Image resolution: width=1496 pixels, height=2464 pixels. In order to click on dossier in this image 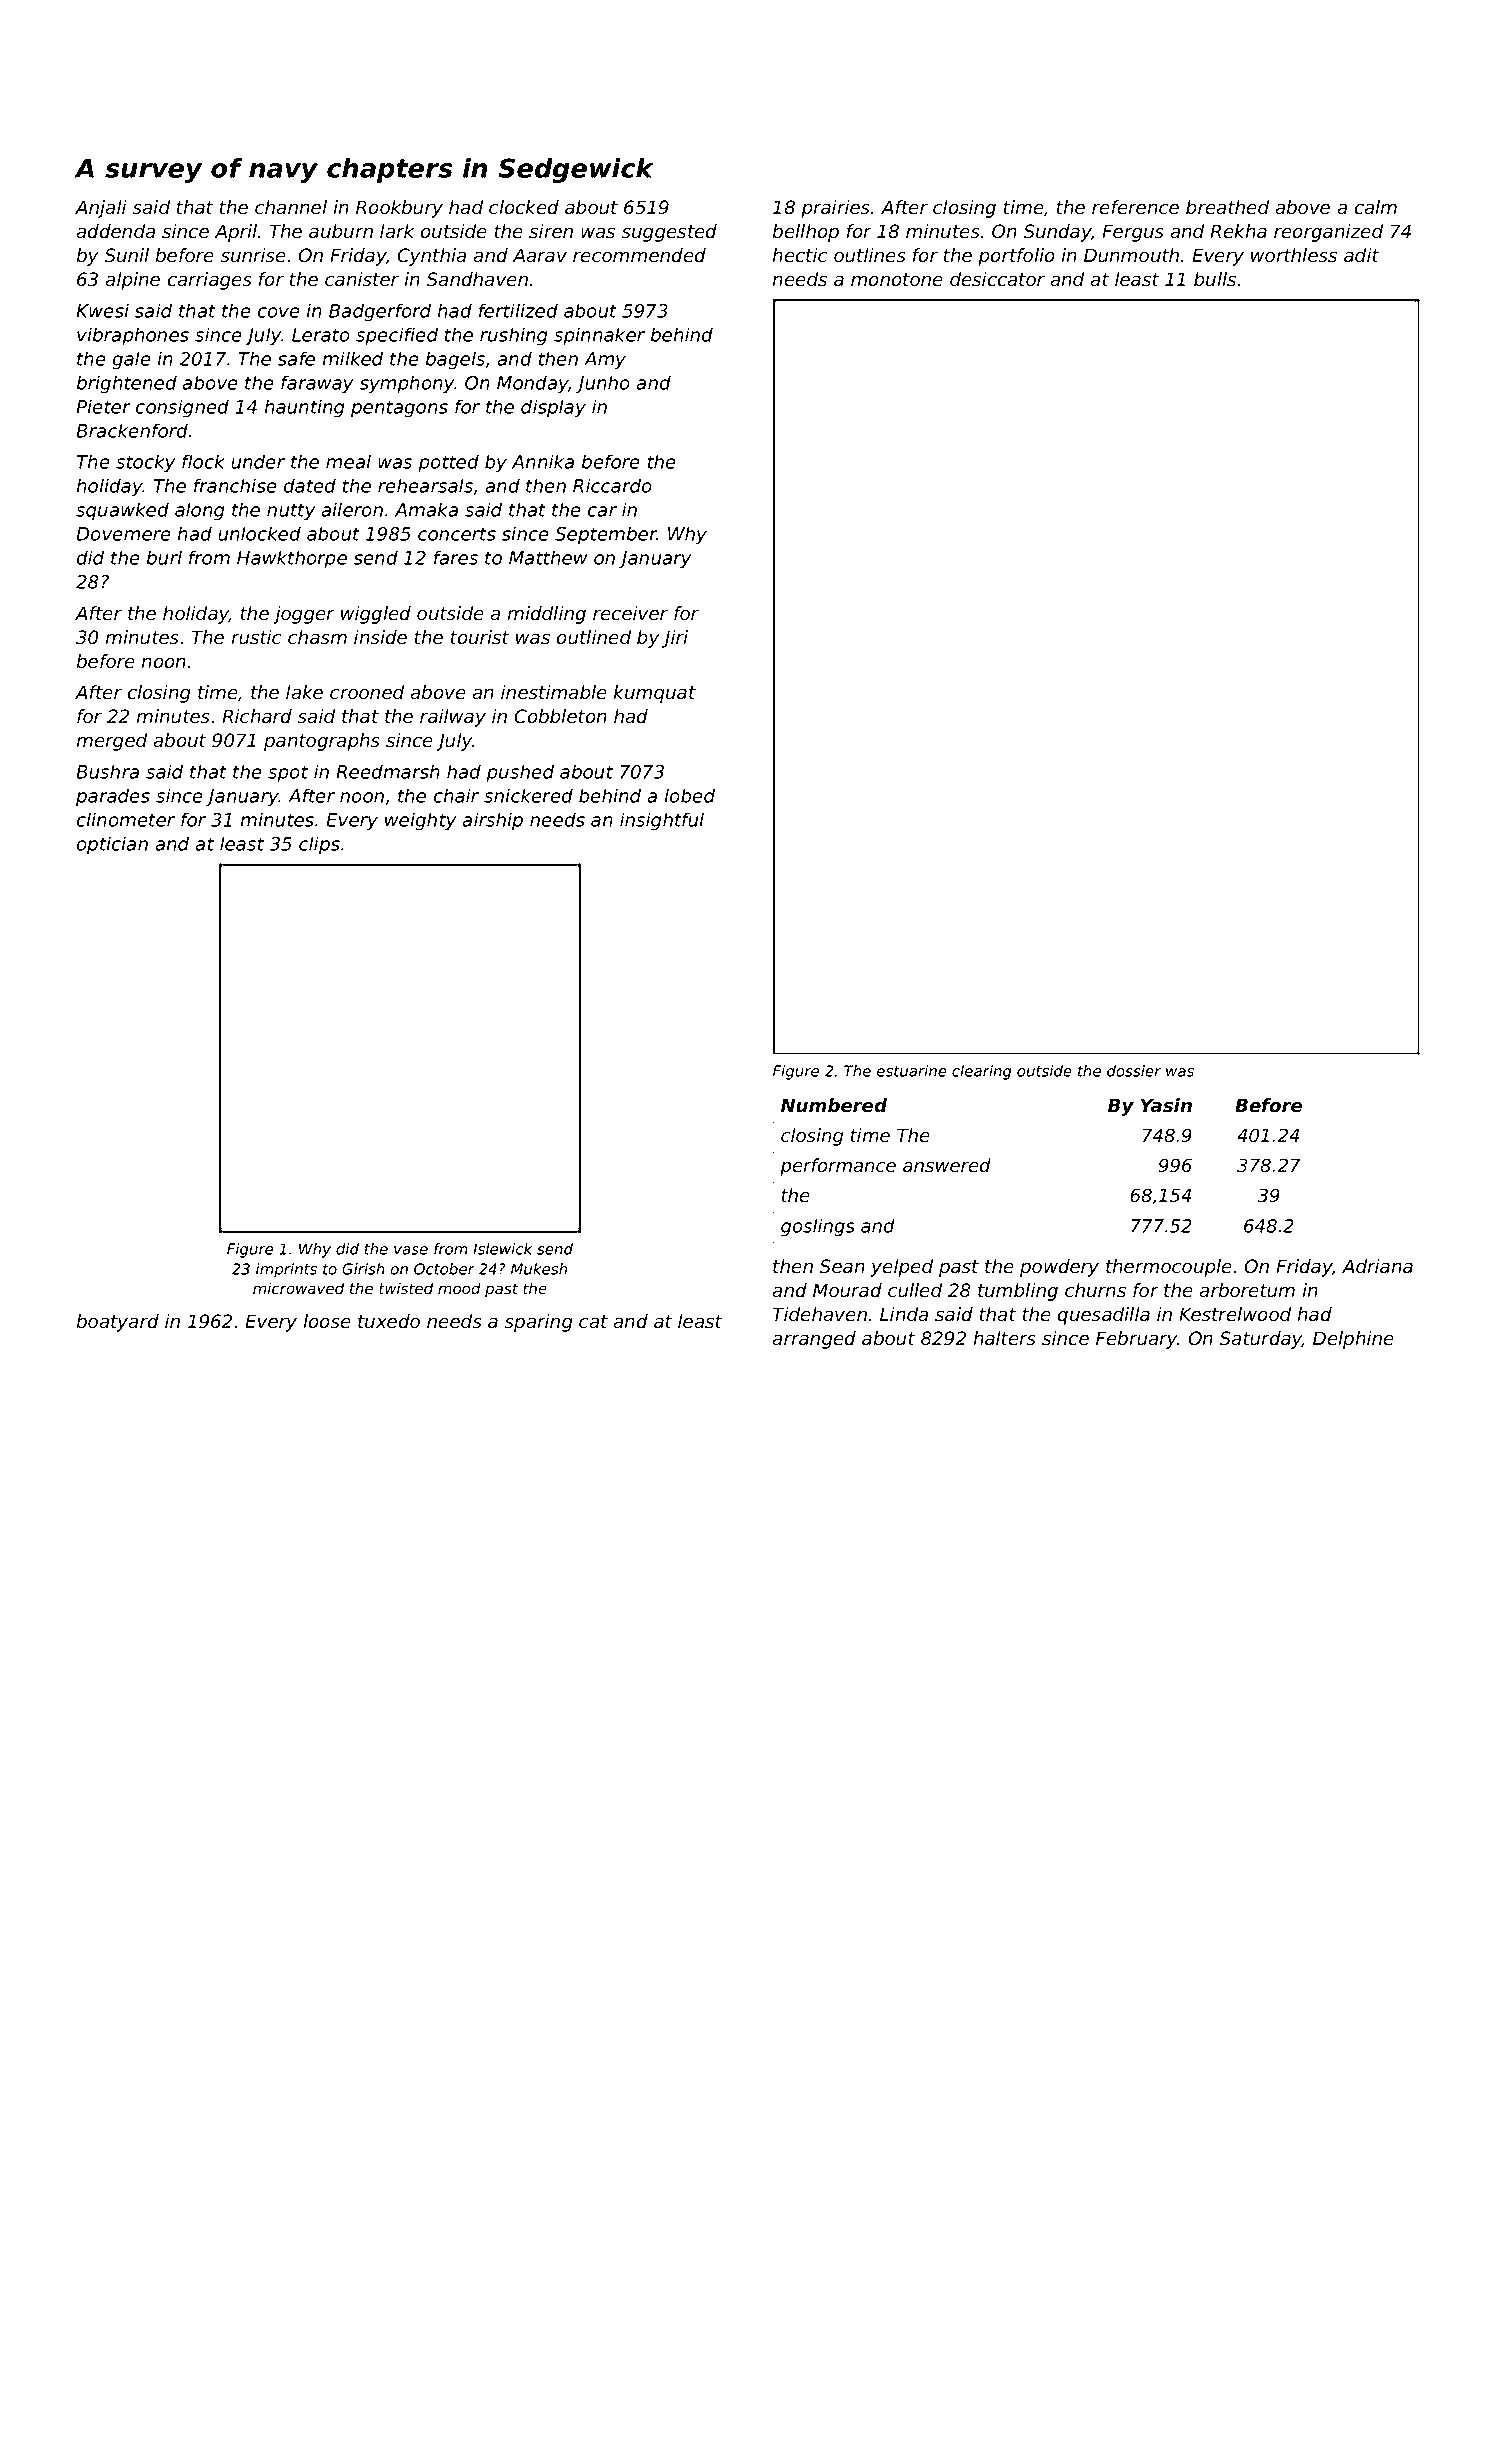, I will do `click(1134, 1071)`.
